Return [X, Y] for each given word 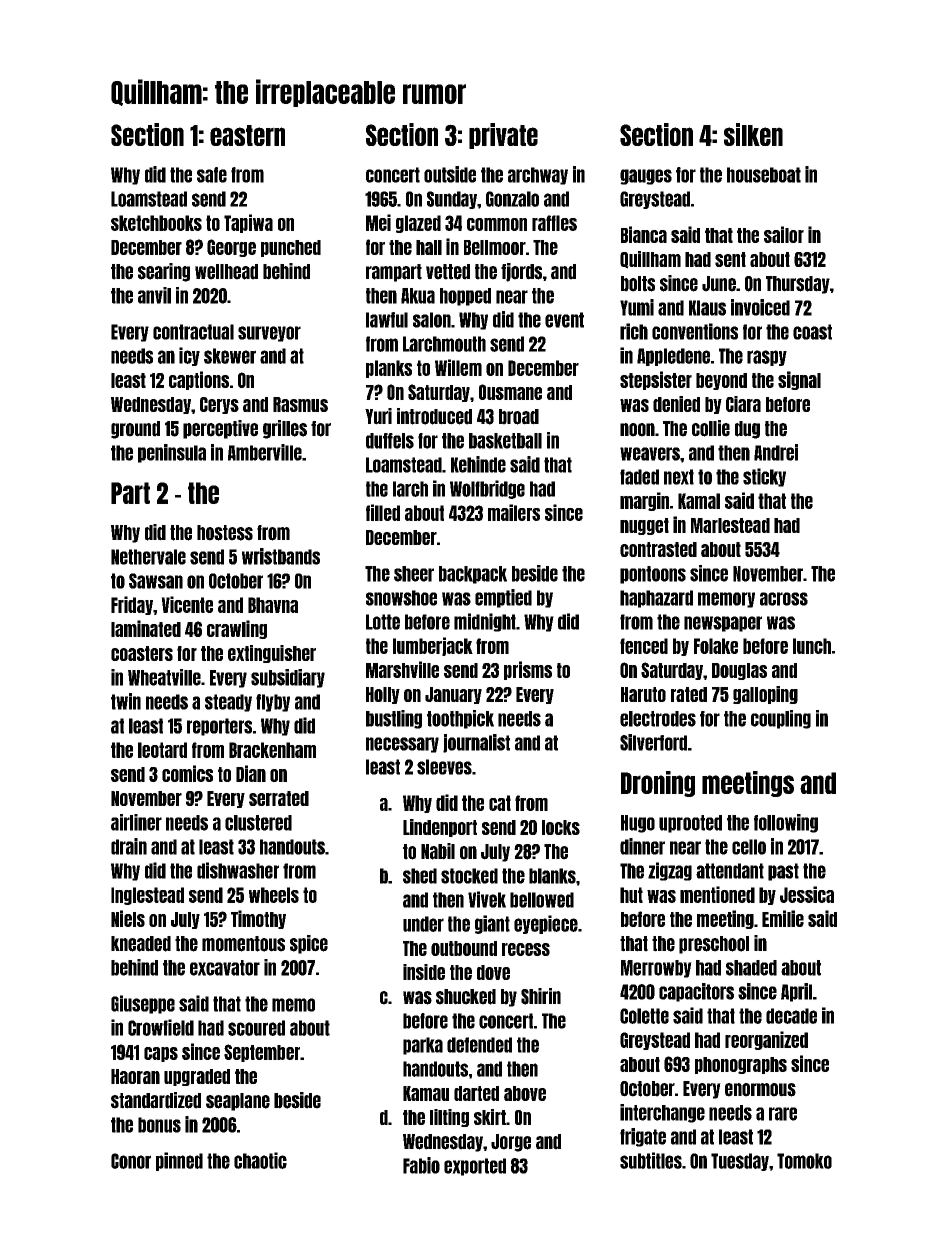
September [262, 1053]
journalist [476, 743]
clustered [258, 823]
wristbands [281, 556]
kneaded [141, 944]
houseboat [764, 175]
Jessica [807, 894]
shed [420, 876]
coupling [781, 719]
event [564, 320]
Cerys [219, 405]
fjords [521, 272]
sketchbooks [156, 223]
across [784, 599]
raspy [767, 358]
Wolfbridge [487, 489]
